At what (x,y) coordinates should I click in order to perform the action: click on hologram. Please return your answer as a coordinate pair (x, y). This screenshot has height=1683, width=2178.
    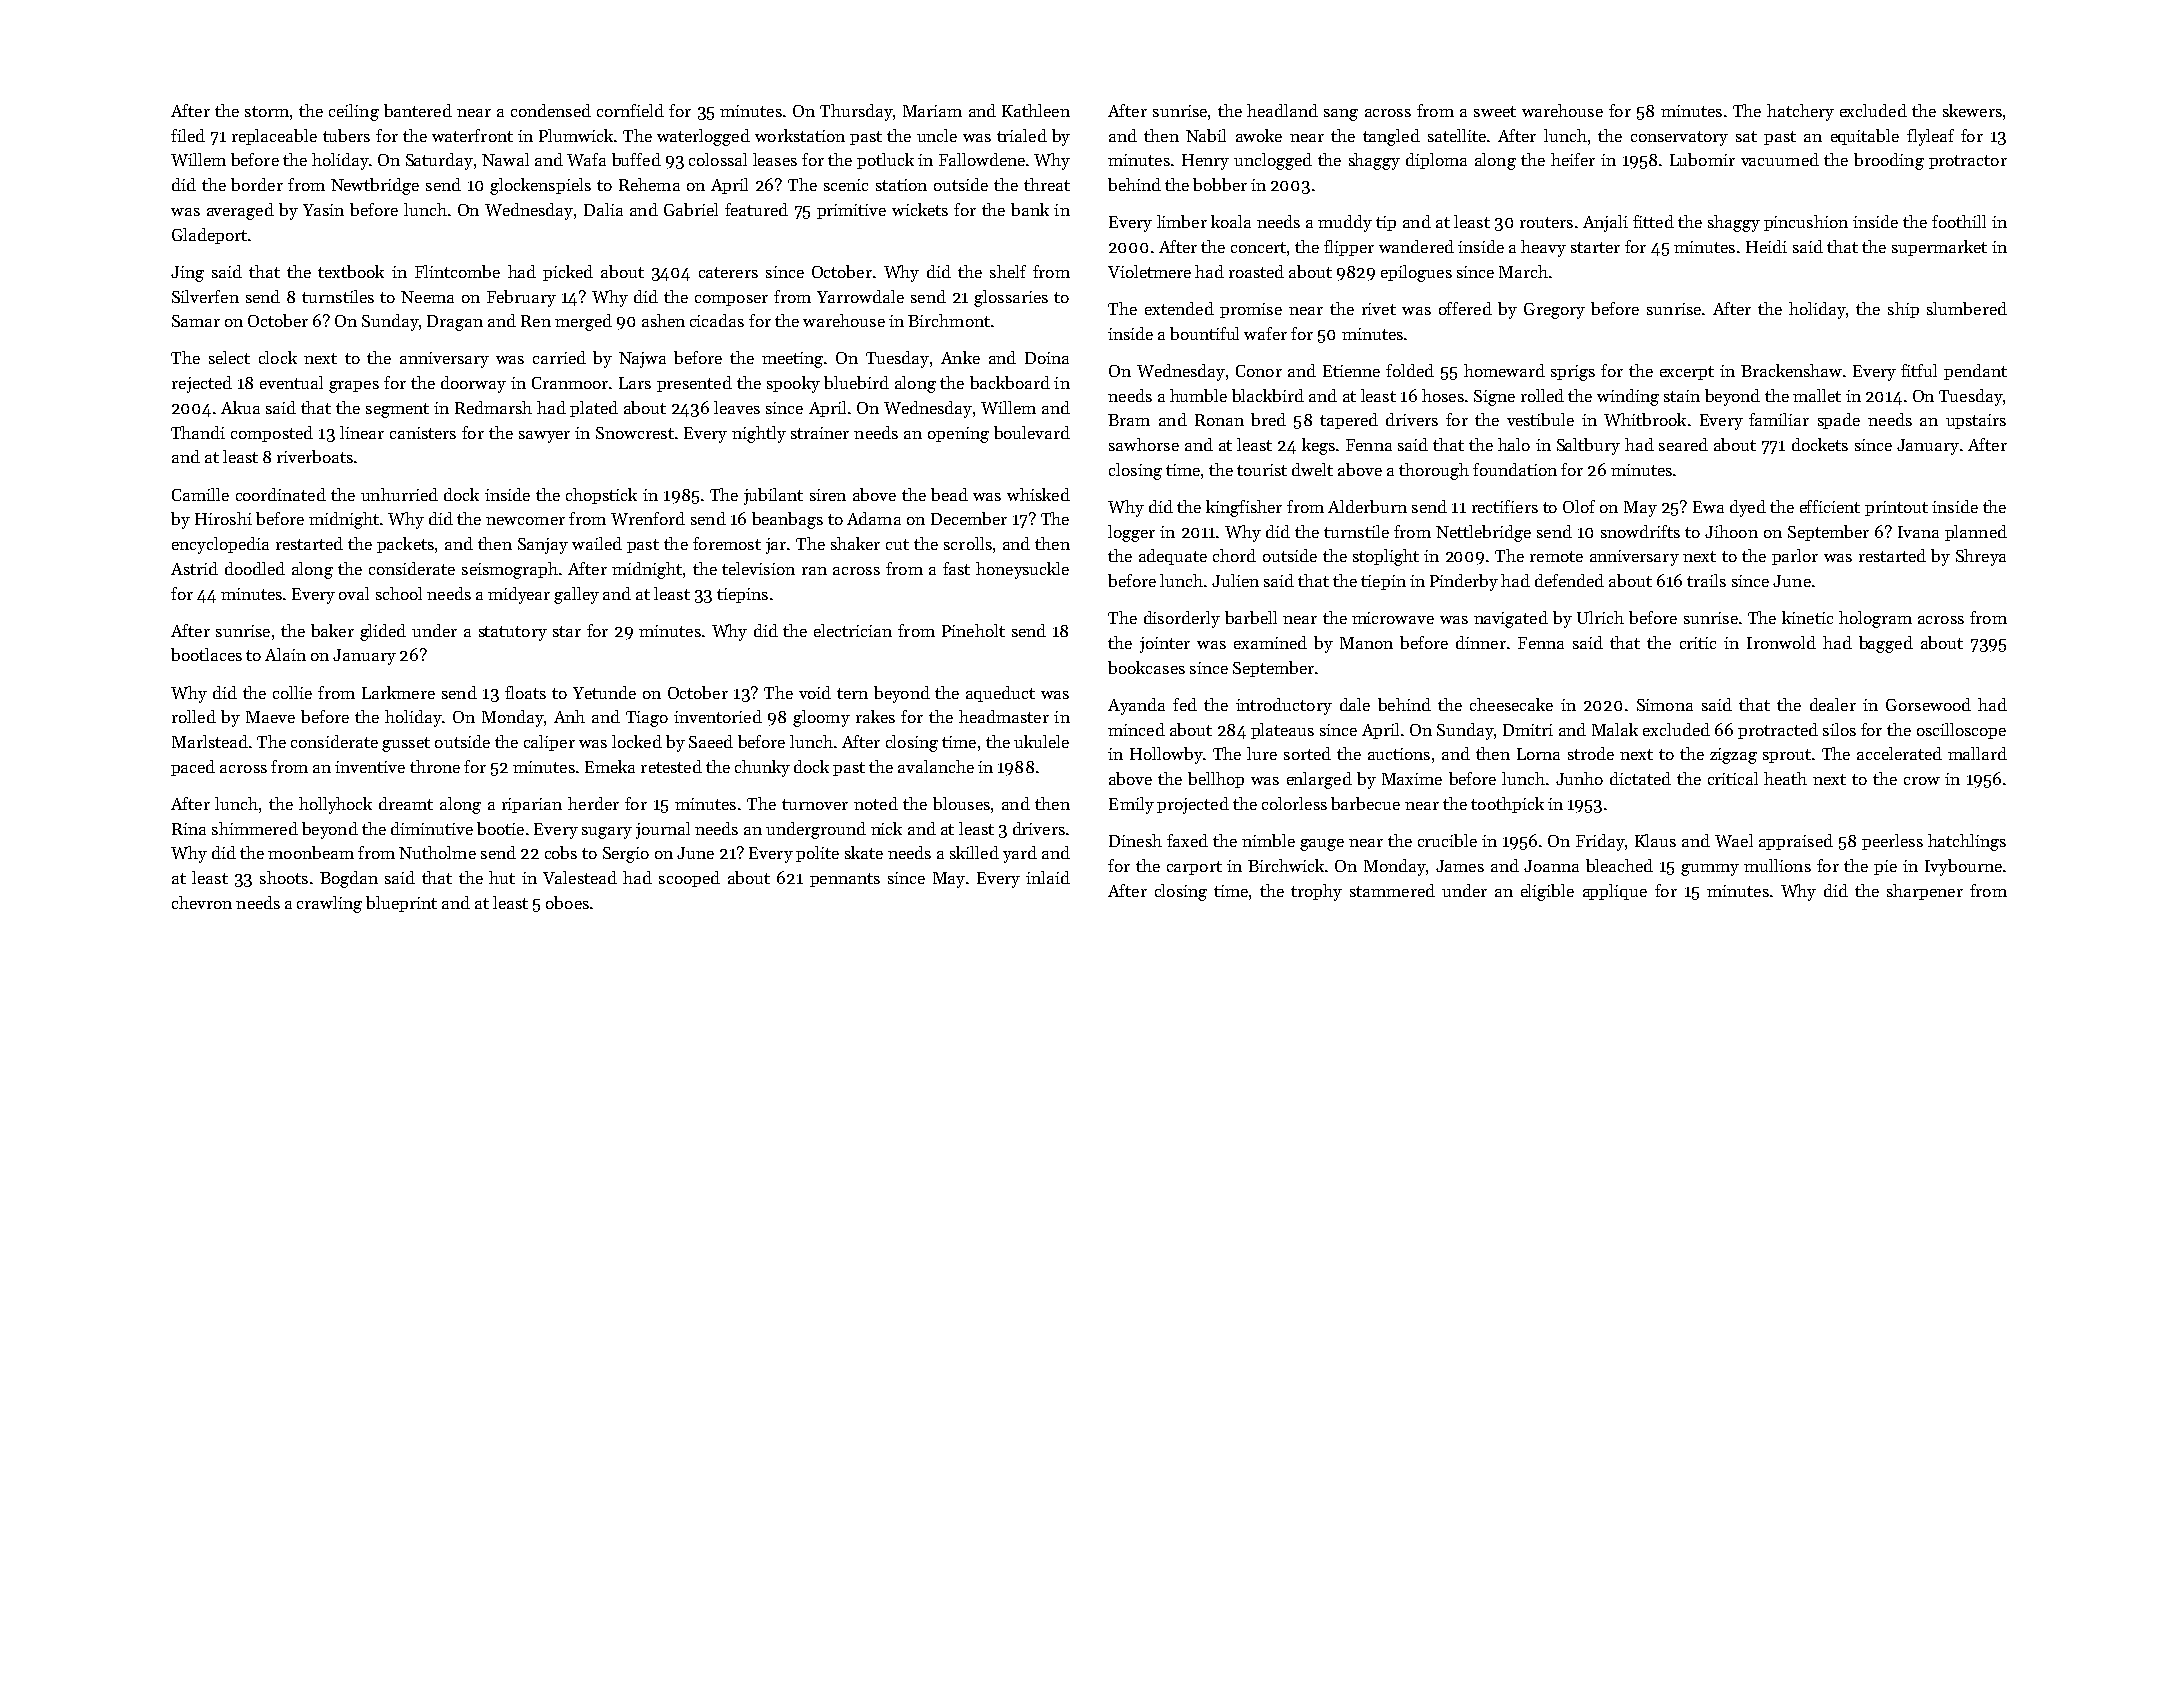
    Looking at the image, I should click on (1875, 619).
